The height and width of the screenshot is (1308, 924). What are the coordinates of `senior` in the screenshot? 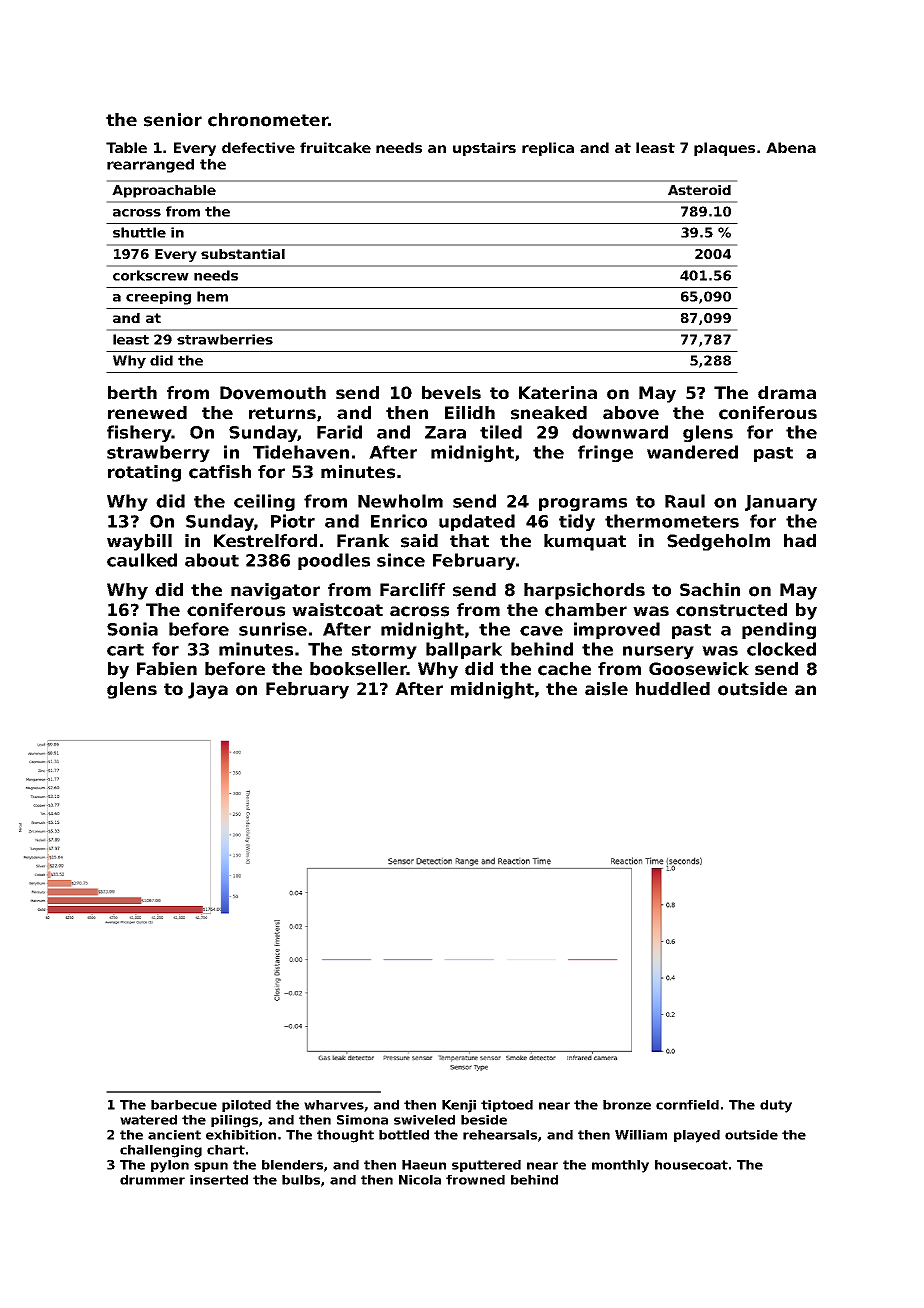 It's located at (173, 120).
